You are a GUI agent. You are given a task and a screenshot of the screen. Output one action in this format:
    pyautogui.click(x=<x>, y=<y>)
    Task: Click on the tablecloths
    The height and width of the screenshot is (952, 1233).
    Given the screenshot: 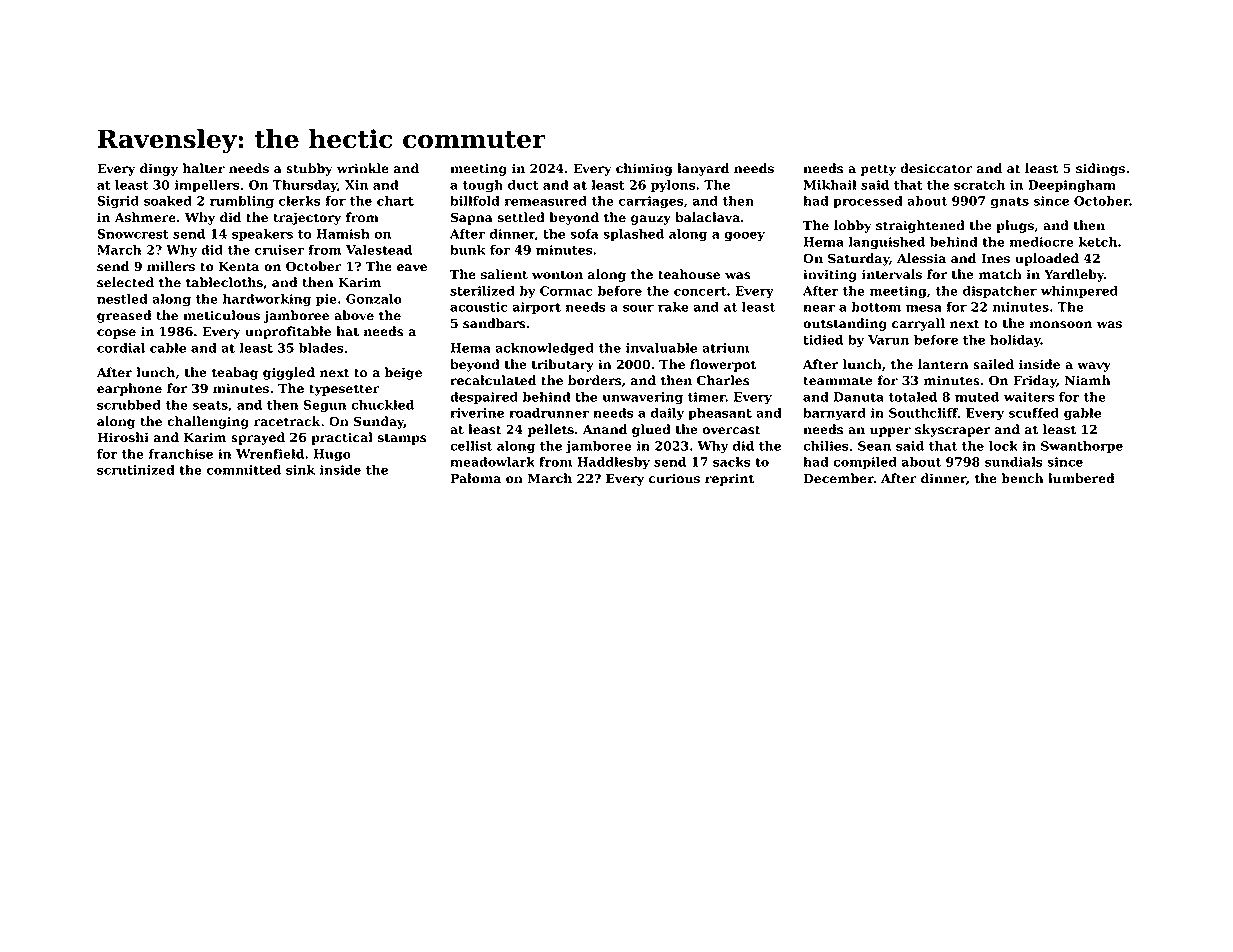 What is the action you would take?
    pyautogui.click(x=224, y=282)
